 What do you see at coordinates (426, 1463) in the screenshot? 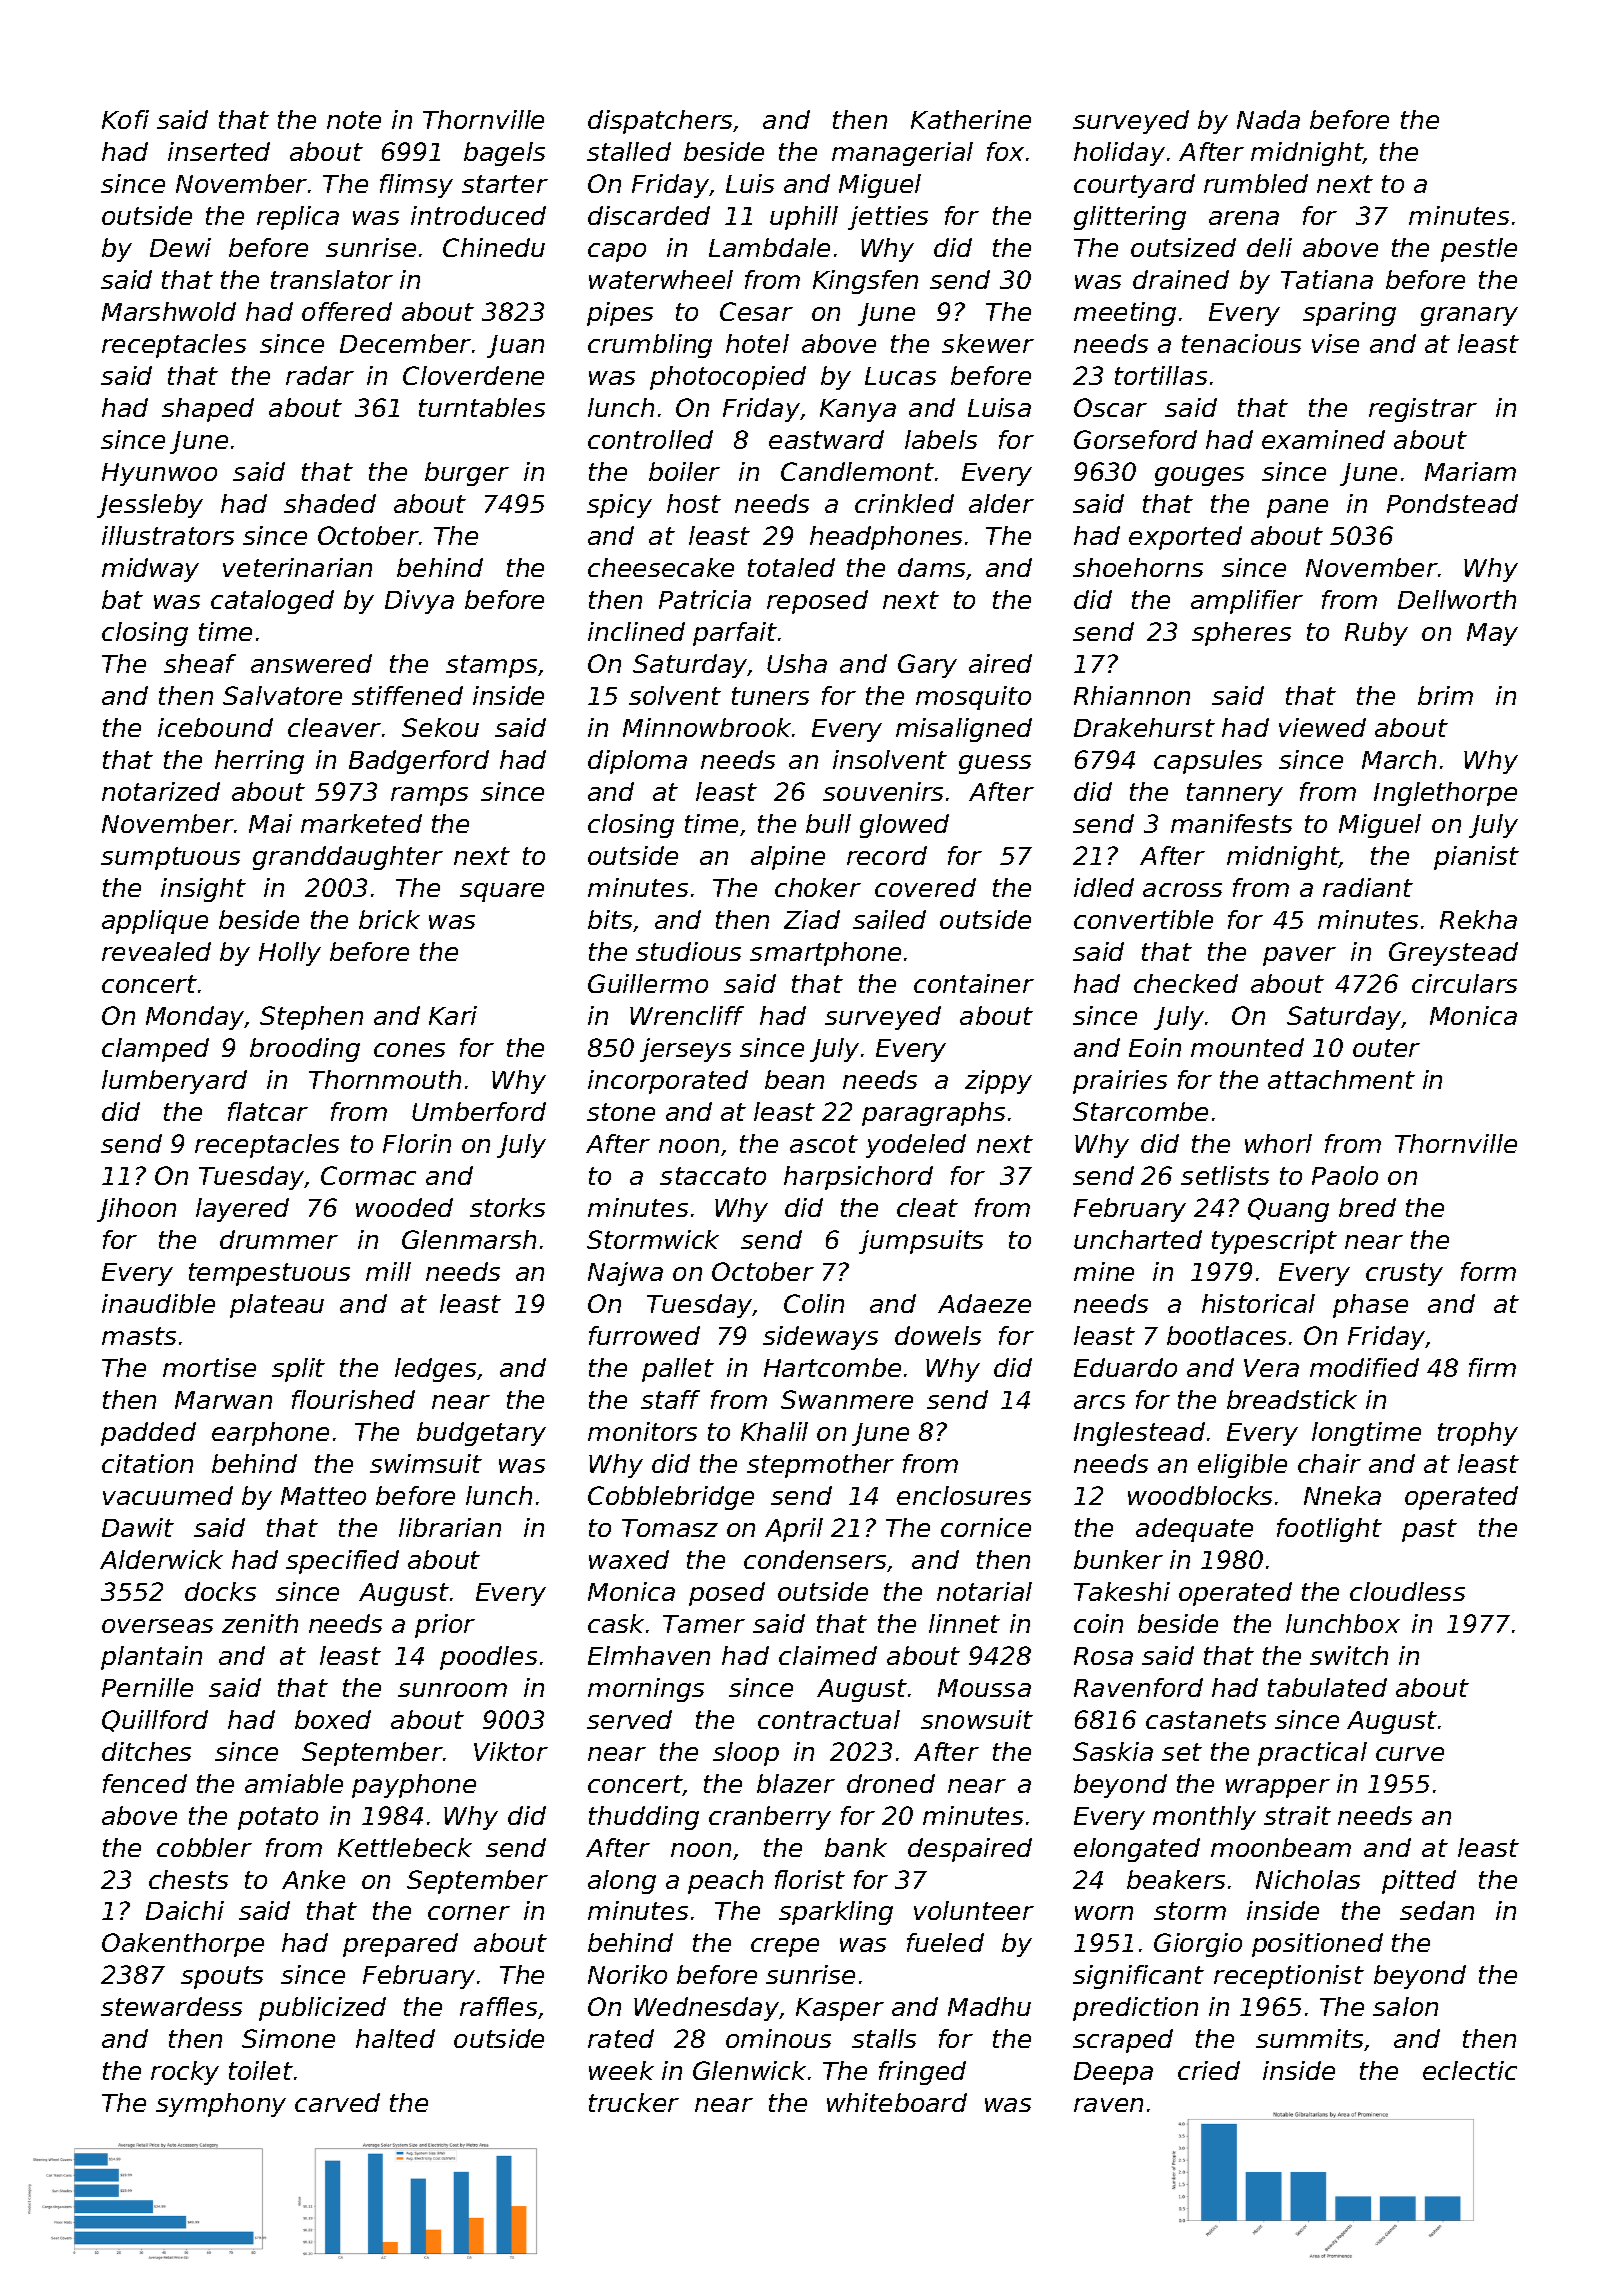
I see `swimsuit` at bounding box center [426, 1463].
